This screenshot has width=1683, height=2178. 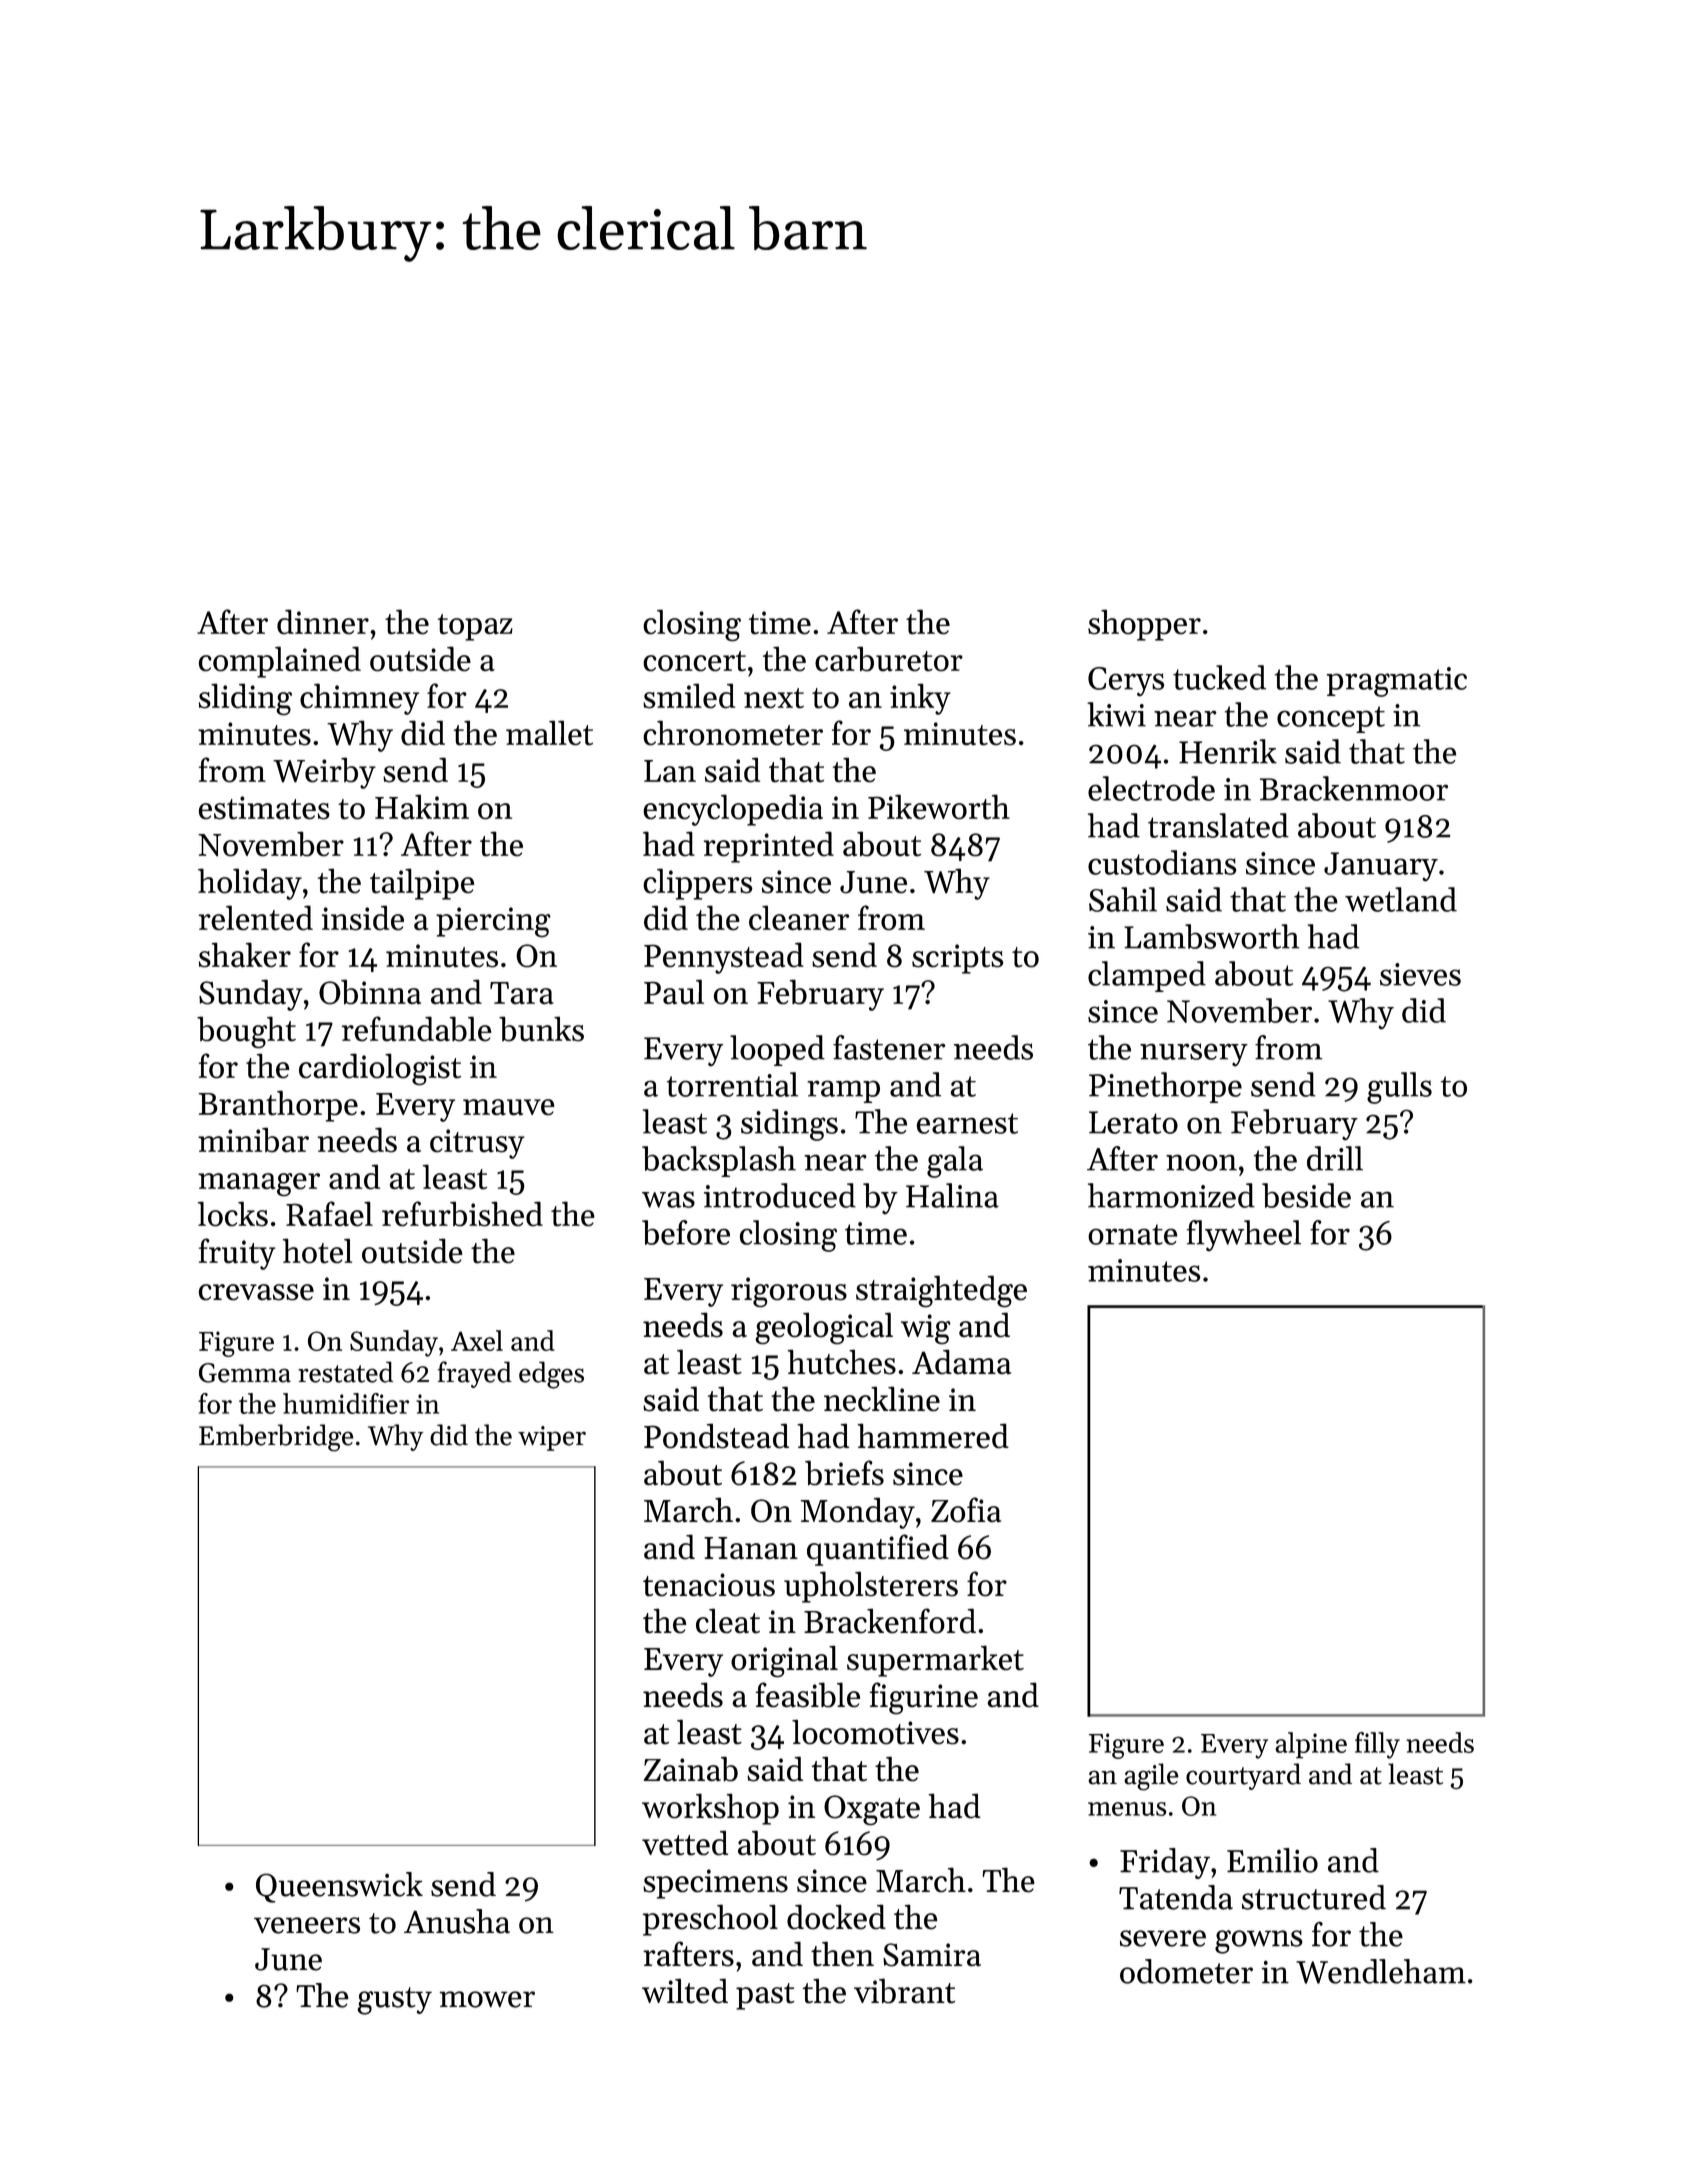 I want to click on gusty, so click(x=394, y=2001).
